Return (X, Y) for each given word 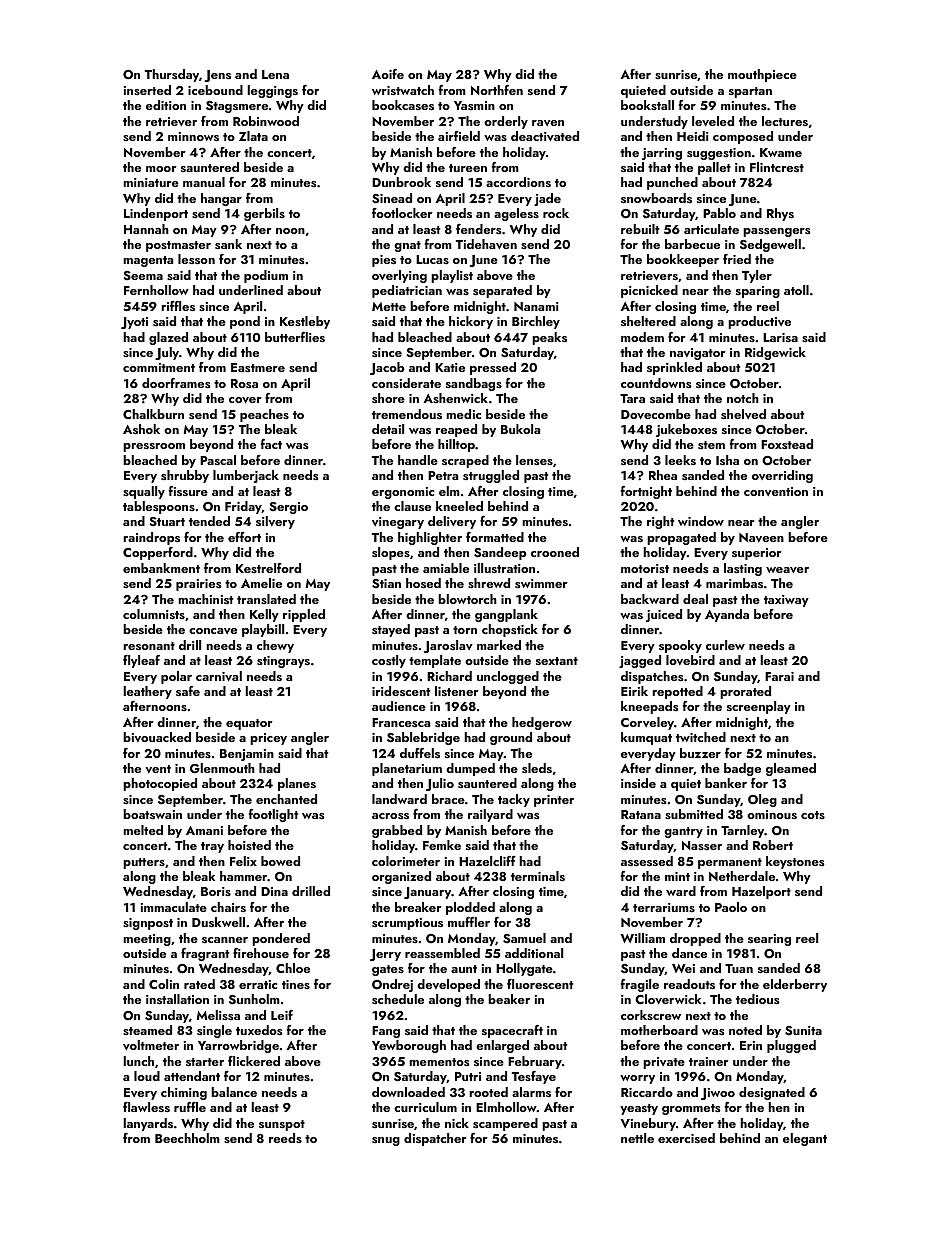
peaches (264, 415)
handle (418, 460)
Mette (389, 306)
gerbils (264, 214)
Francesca (401, 722)
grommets (691, 1109)
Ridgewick (775, 353)
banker (726, 783)
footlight (273, 815)
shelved (743, 414)
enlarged (502, 1046)
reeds (285, 1138)
